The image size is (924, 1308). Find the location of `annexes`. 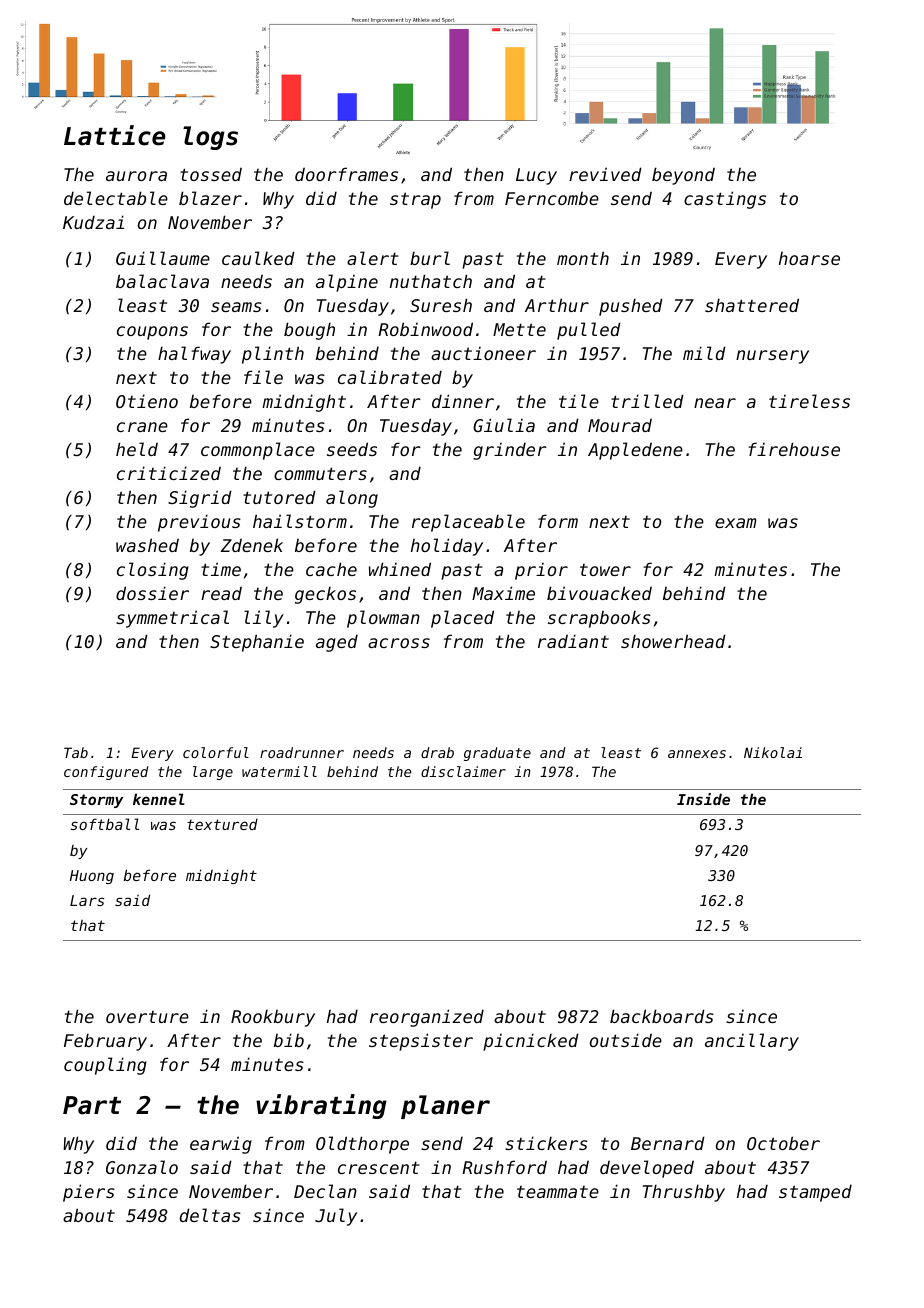

annexes is located at coordinates (697, 754).
